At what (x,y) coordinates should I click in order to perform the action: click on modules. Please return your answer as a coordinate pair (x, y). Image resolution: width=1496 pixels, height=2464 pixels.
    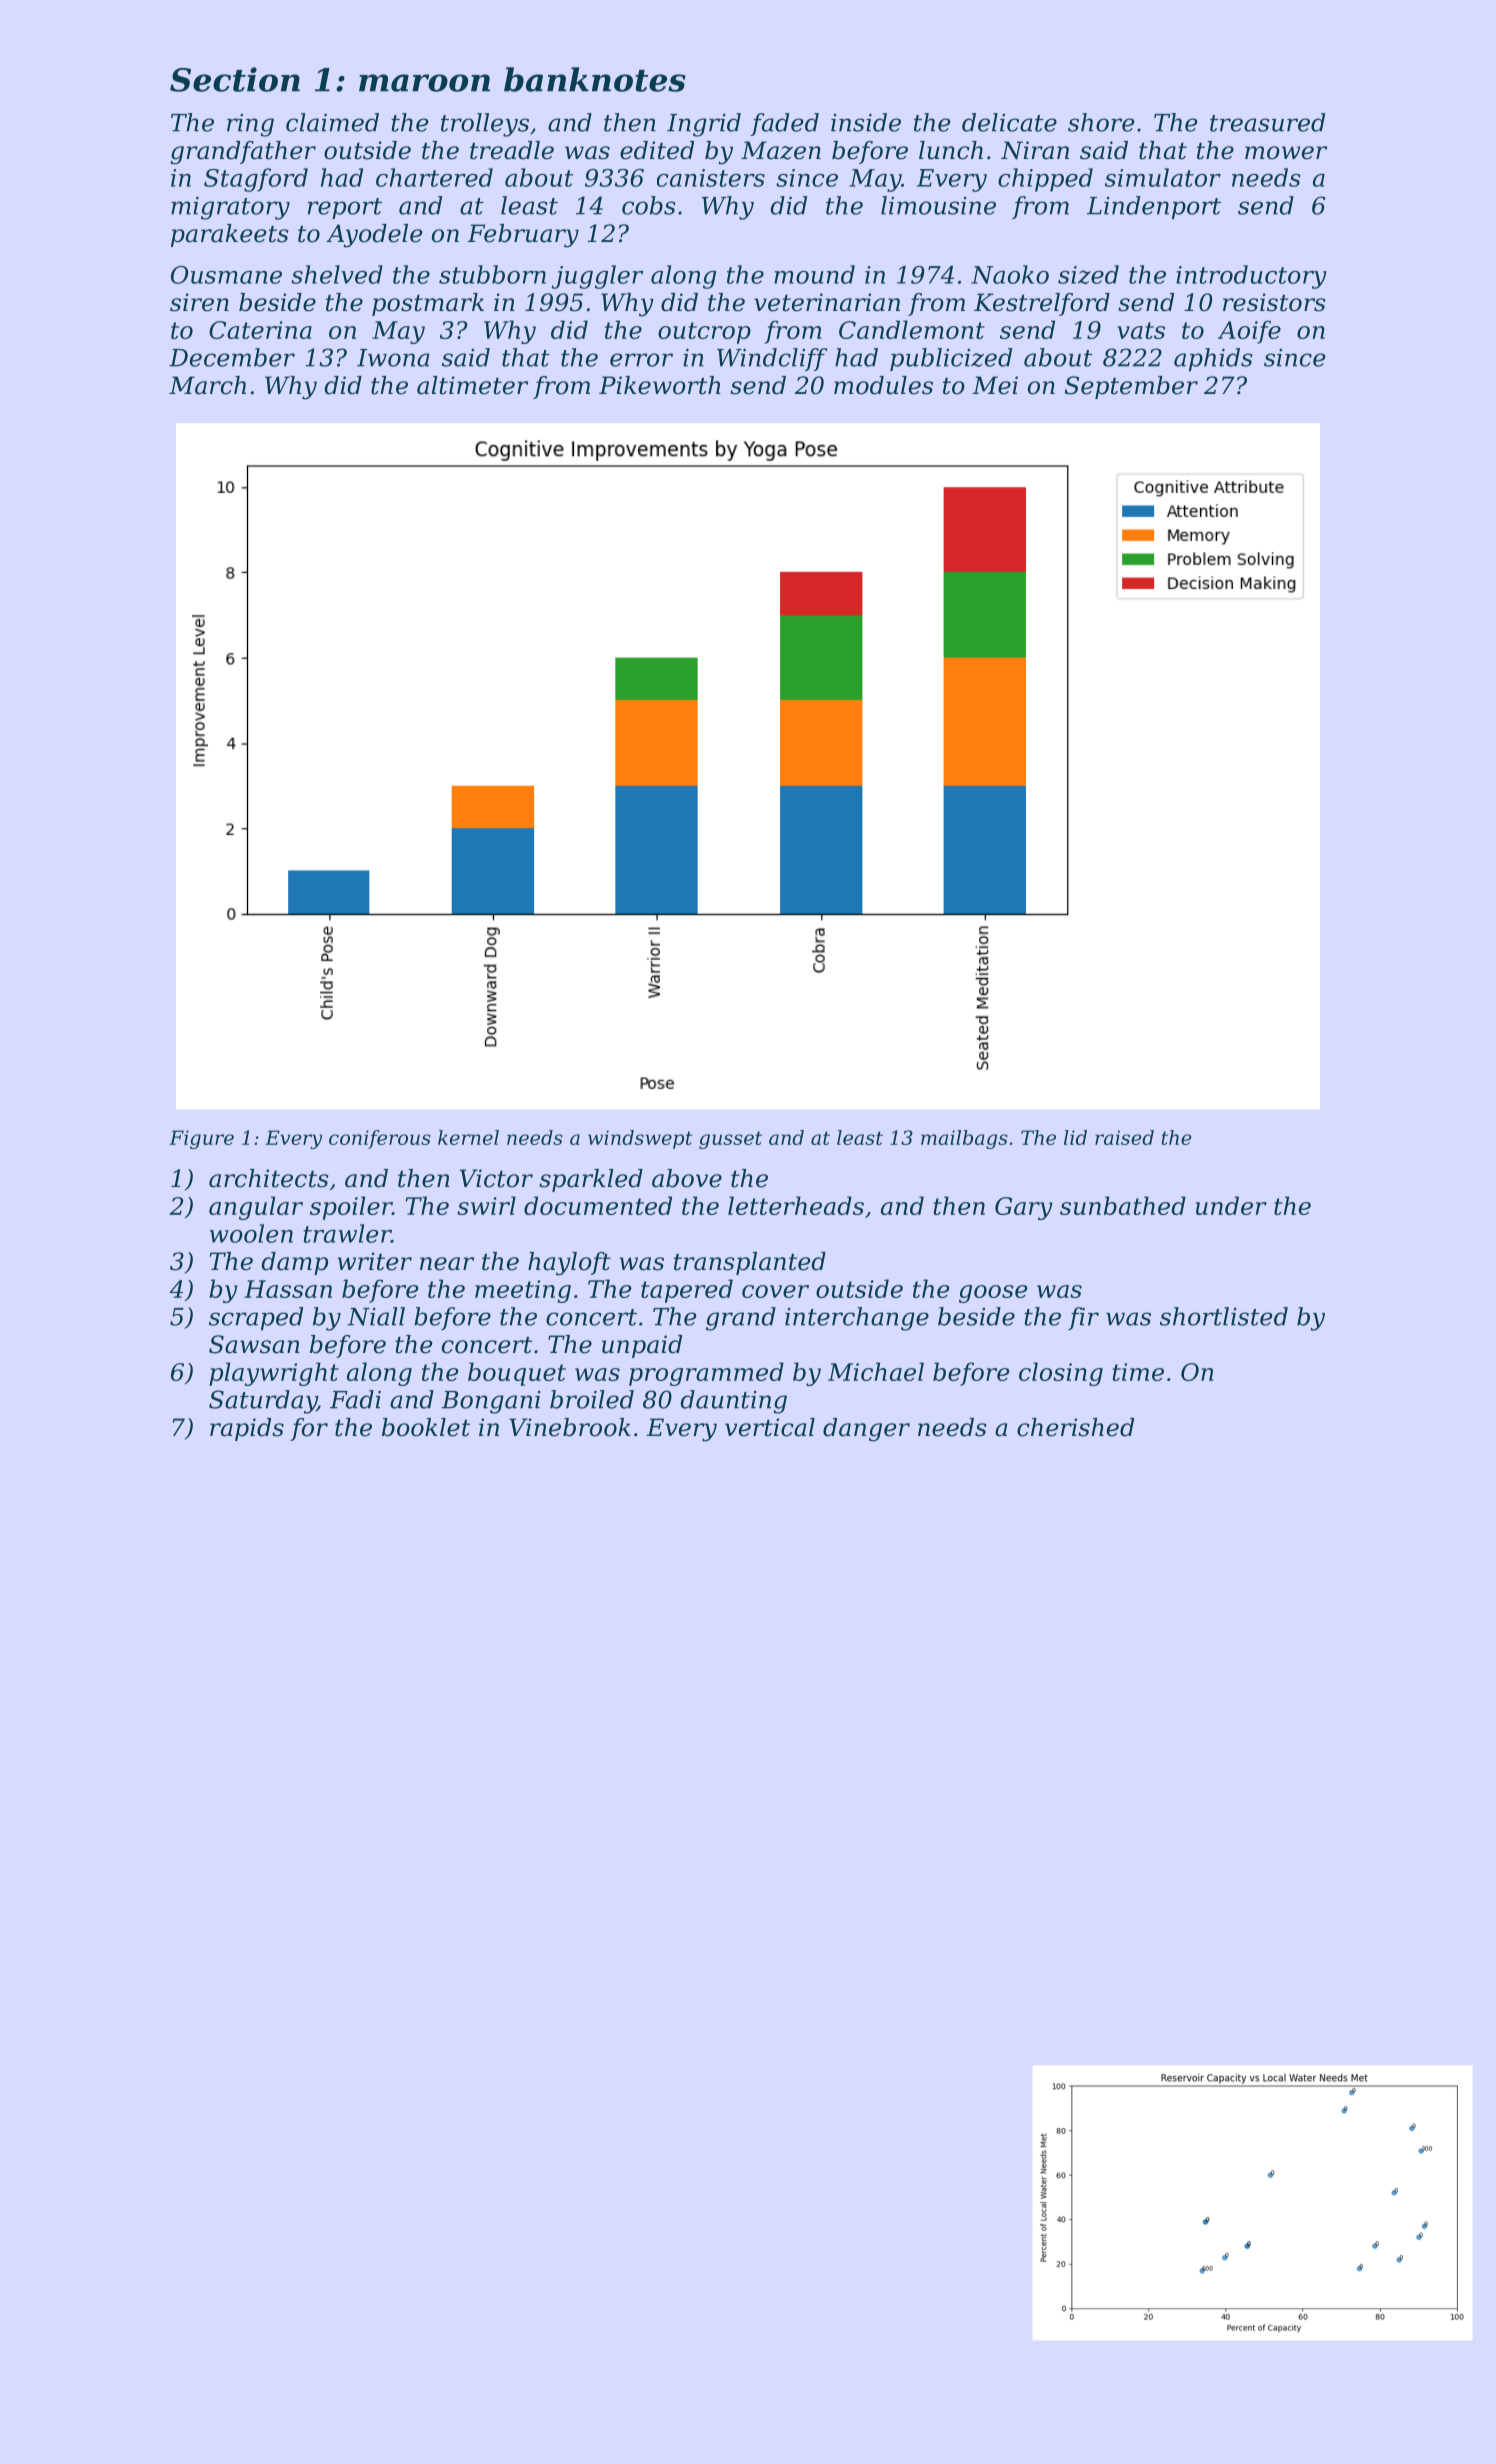
    Looking at the image, I should click on (883, 385).
